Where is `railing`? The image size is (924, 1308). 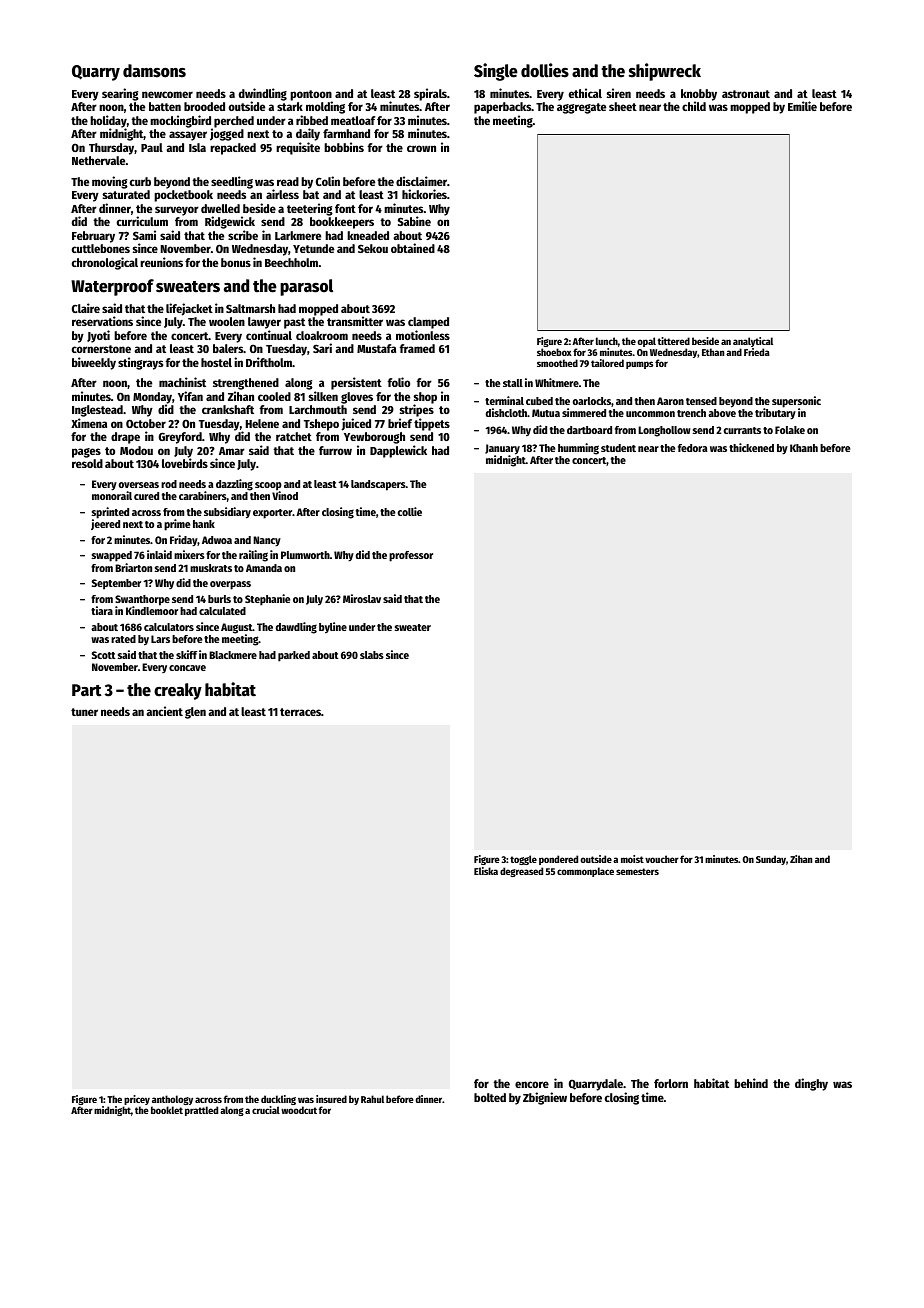 railing is located at coordinates (253, 556).
